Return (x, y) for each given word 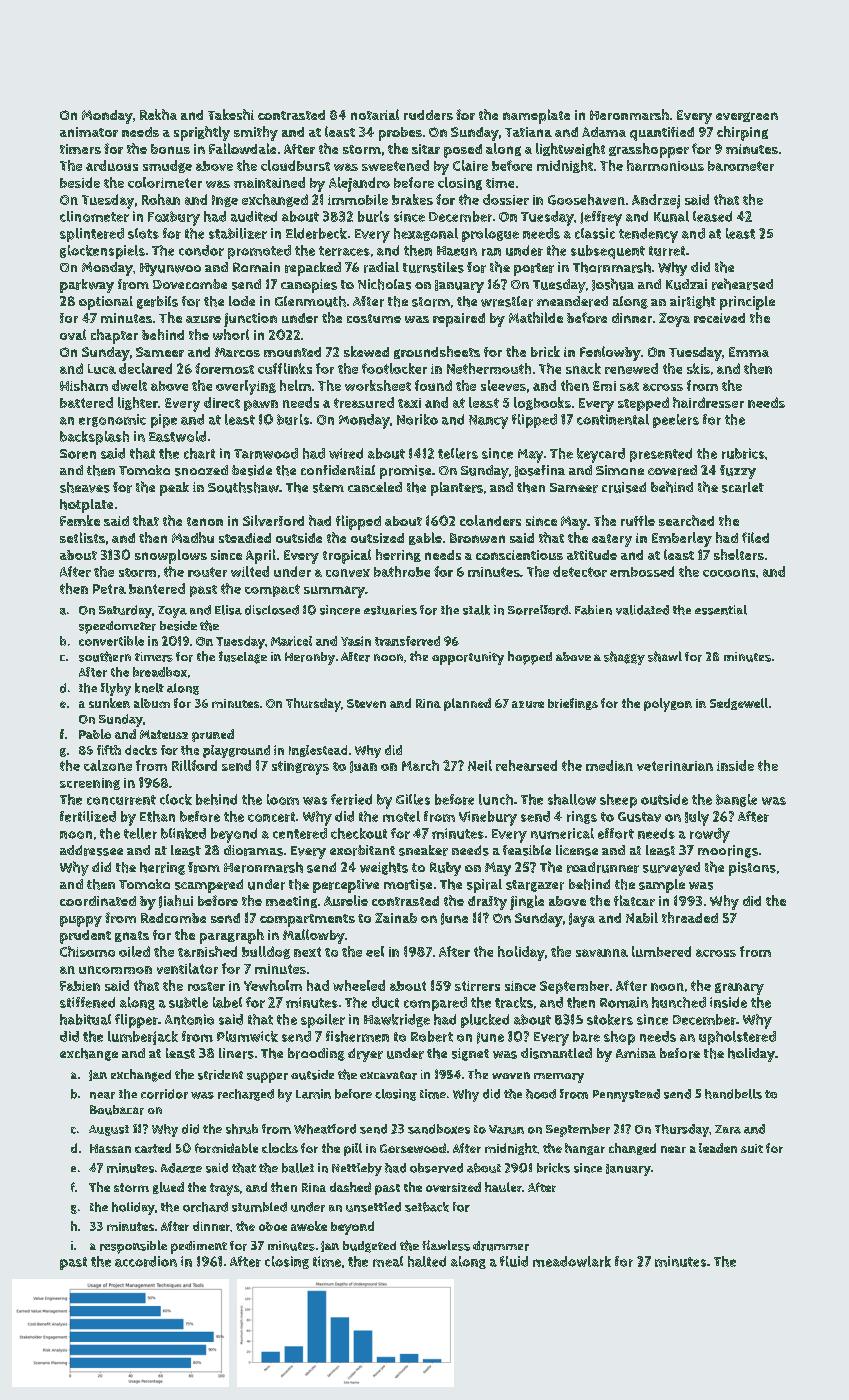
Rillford (194, 765)
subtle (188, 1002)
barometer (741, 166)
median (609, 765)
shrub (242, 1129)
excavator (388, 1075)
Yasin (356, 641)
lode (242, 301)
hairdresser (708, 402)
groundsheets (437, 352)
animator (89, 132)
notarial (375, 114)
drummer (501, 1246)
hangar (585, 1149)
